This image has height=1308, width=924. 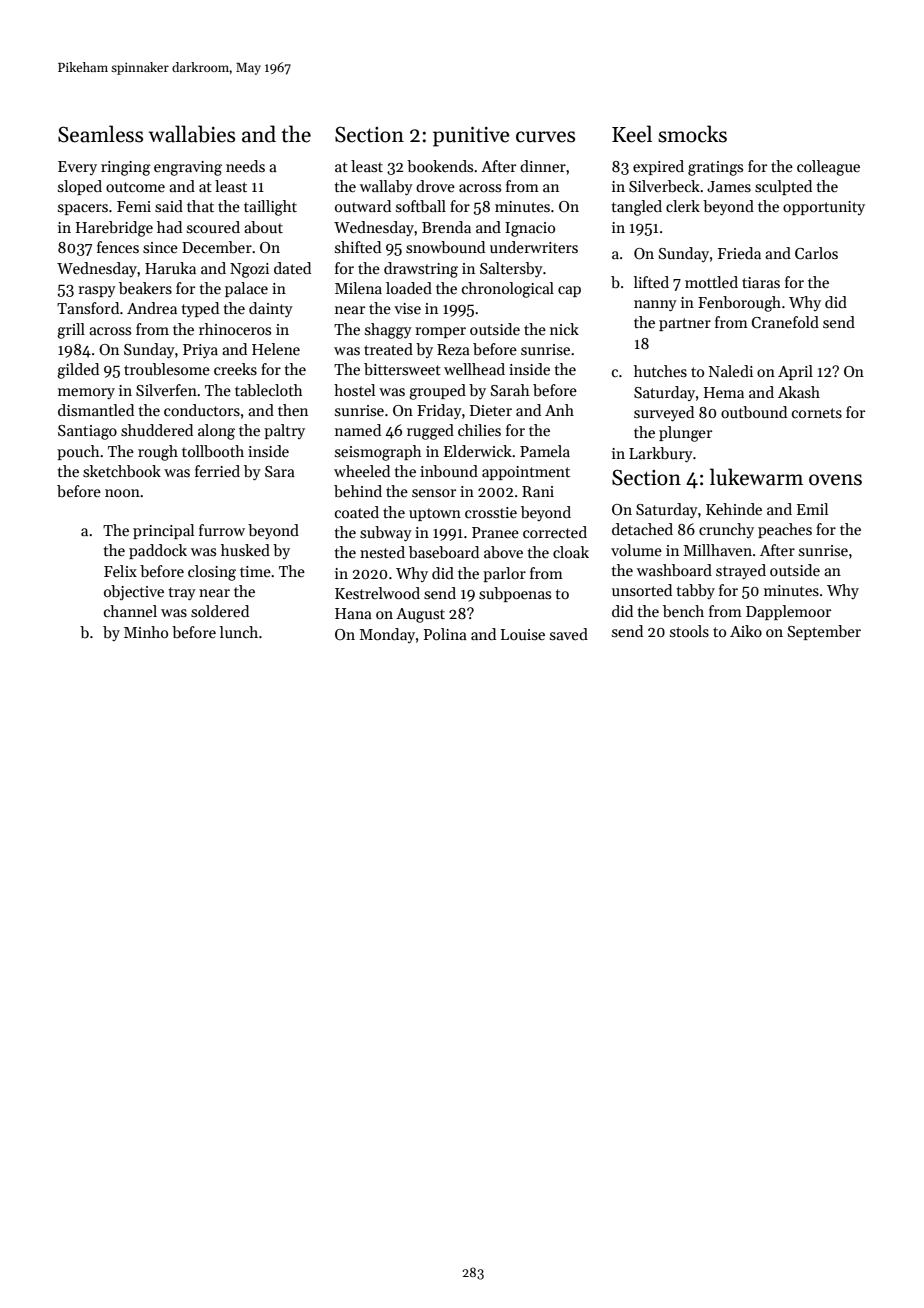 What do you see at coordinates (388, 331) in the image?
I see `shaggy` at bounding box center [388, 331].
